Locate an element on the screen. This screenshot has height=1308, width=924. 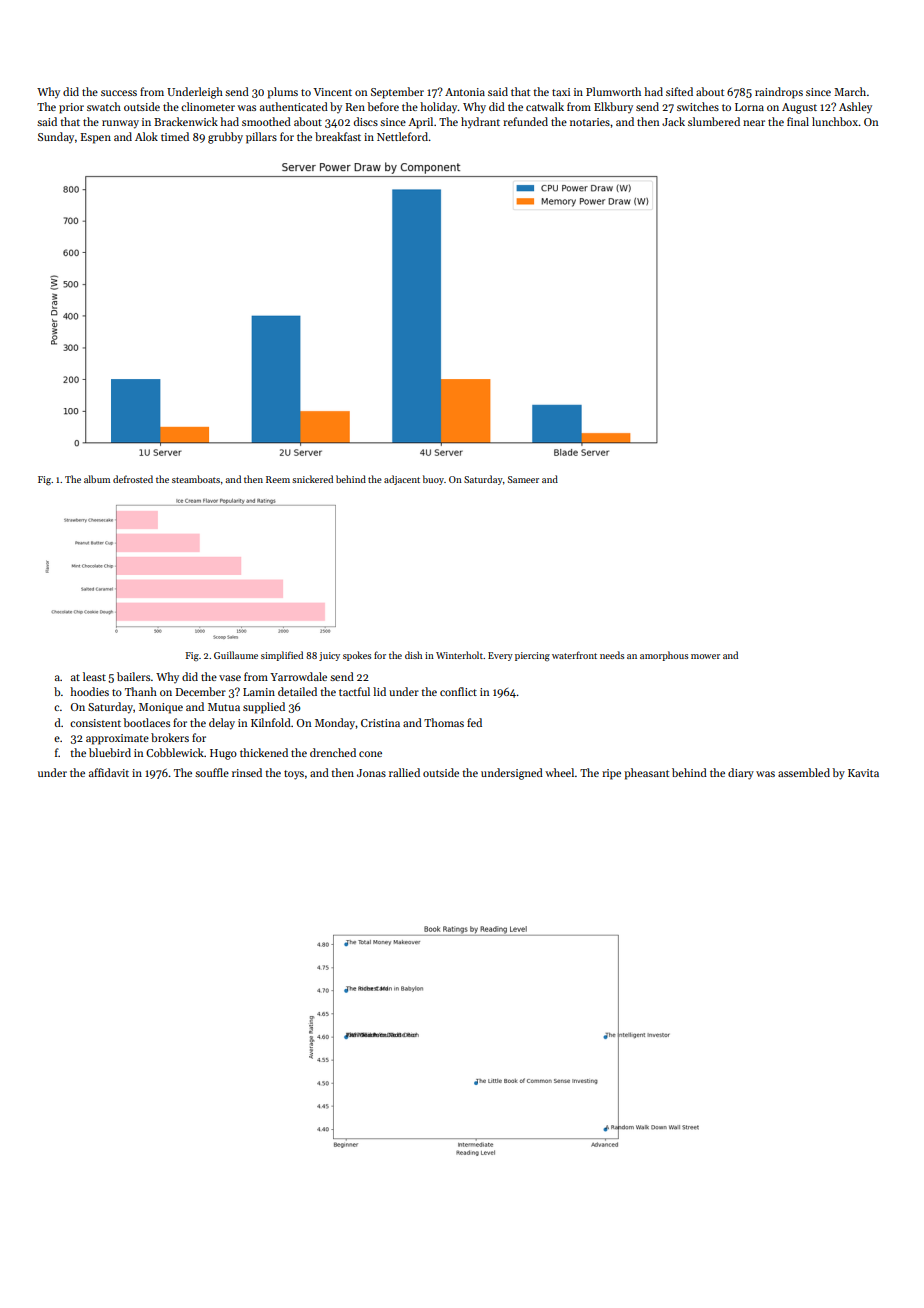
buoy is located at coordinates (433, 480).
